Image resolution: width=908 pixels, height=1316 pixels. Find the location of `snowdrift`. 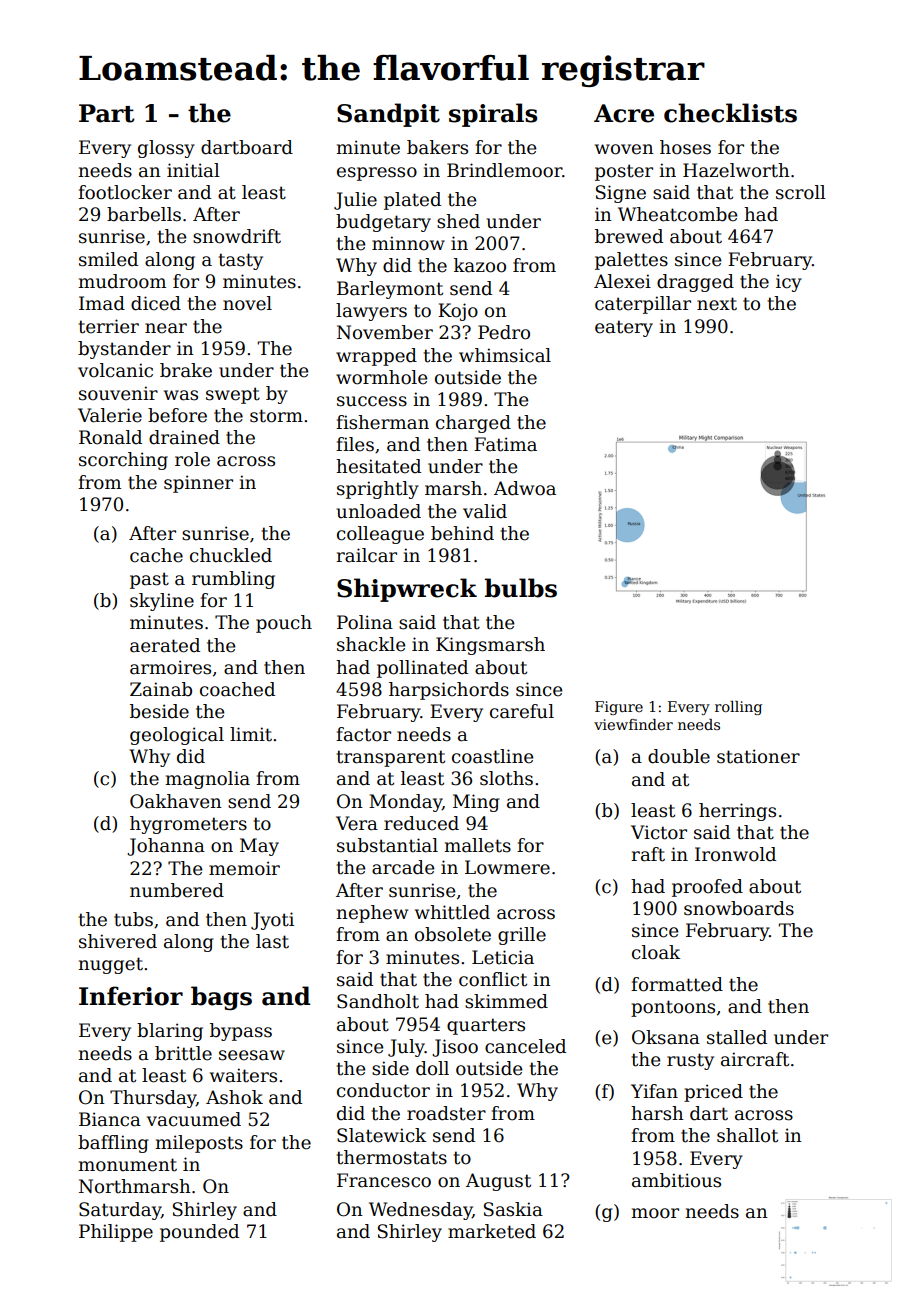

snowdrift is located at coordinates (237, 236).
